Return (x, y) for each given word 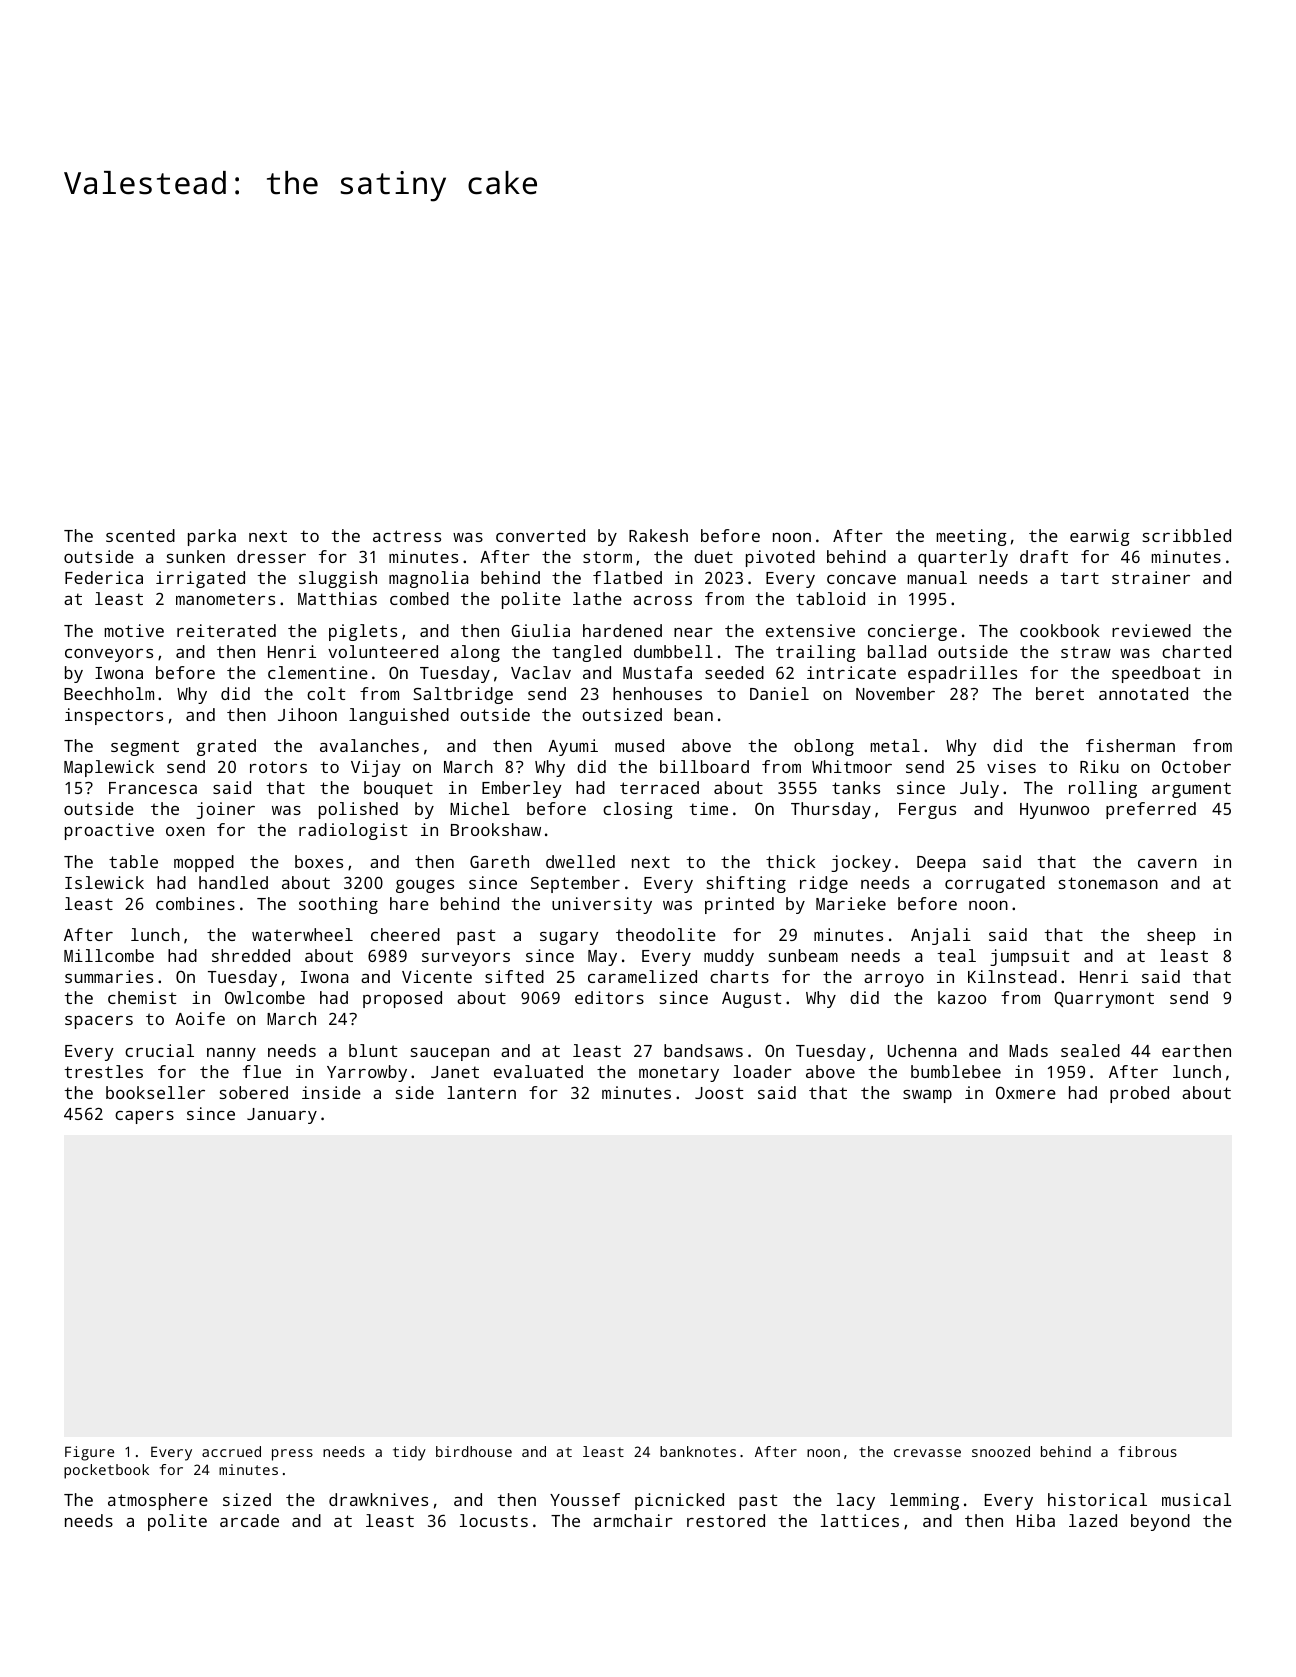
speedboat (1156, 674)
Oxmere (1026, 1092)
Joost (719, 1093)
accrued (231, 1451)
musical (1196, 1499)
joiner (225, 810)
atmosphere (158, 1501)
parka (212, 537)
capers (144, 1117)
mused (639, 745)
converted (540, 535)
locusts (494, 1520)
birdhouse (474, 1451)
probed (1139, 1094)
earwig (1100, 537)
